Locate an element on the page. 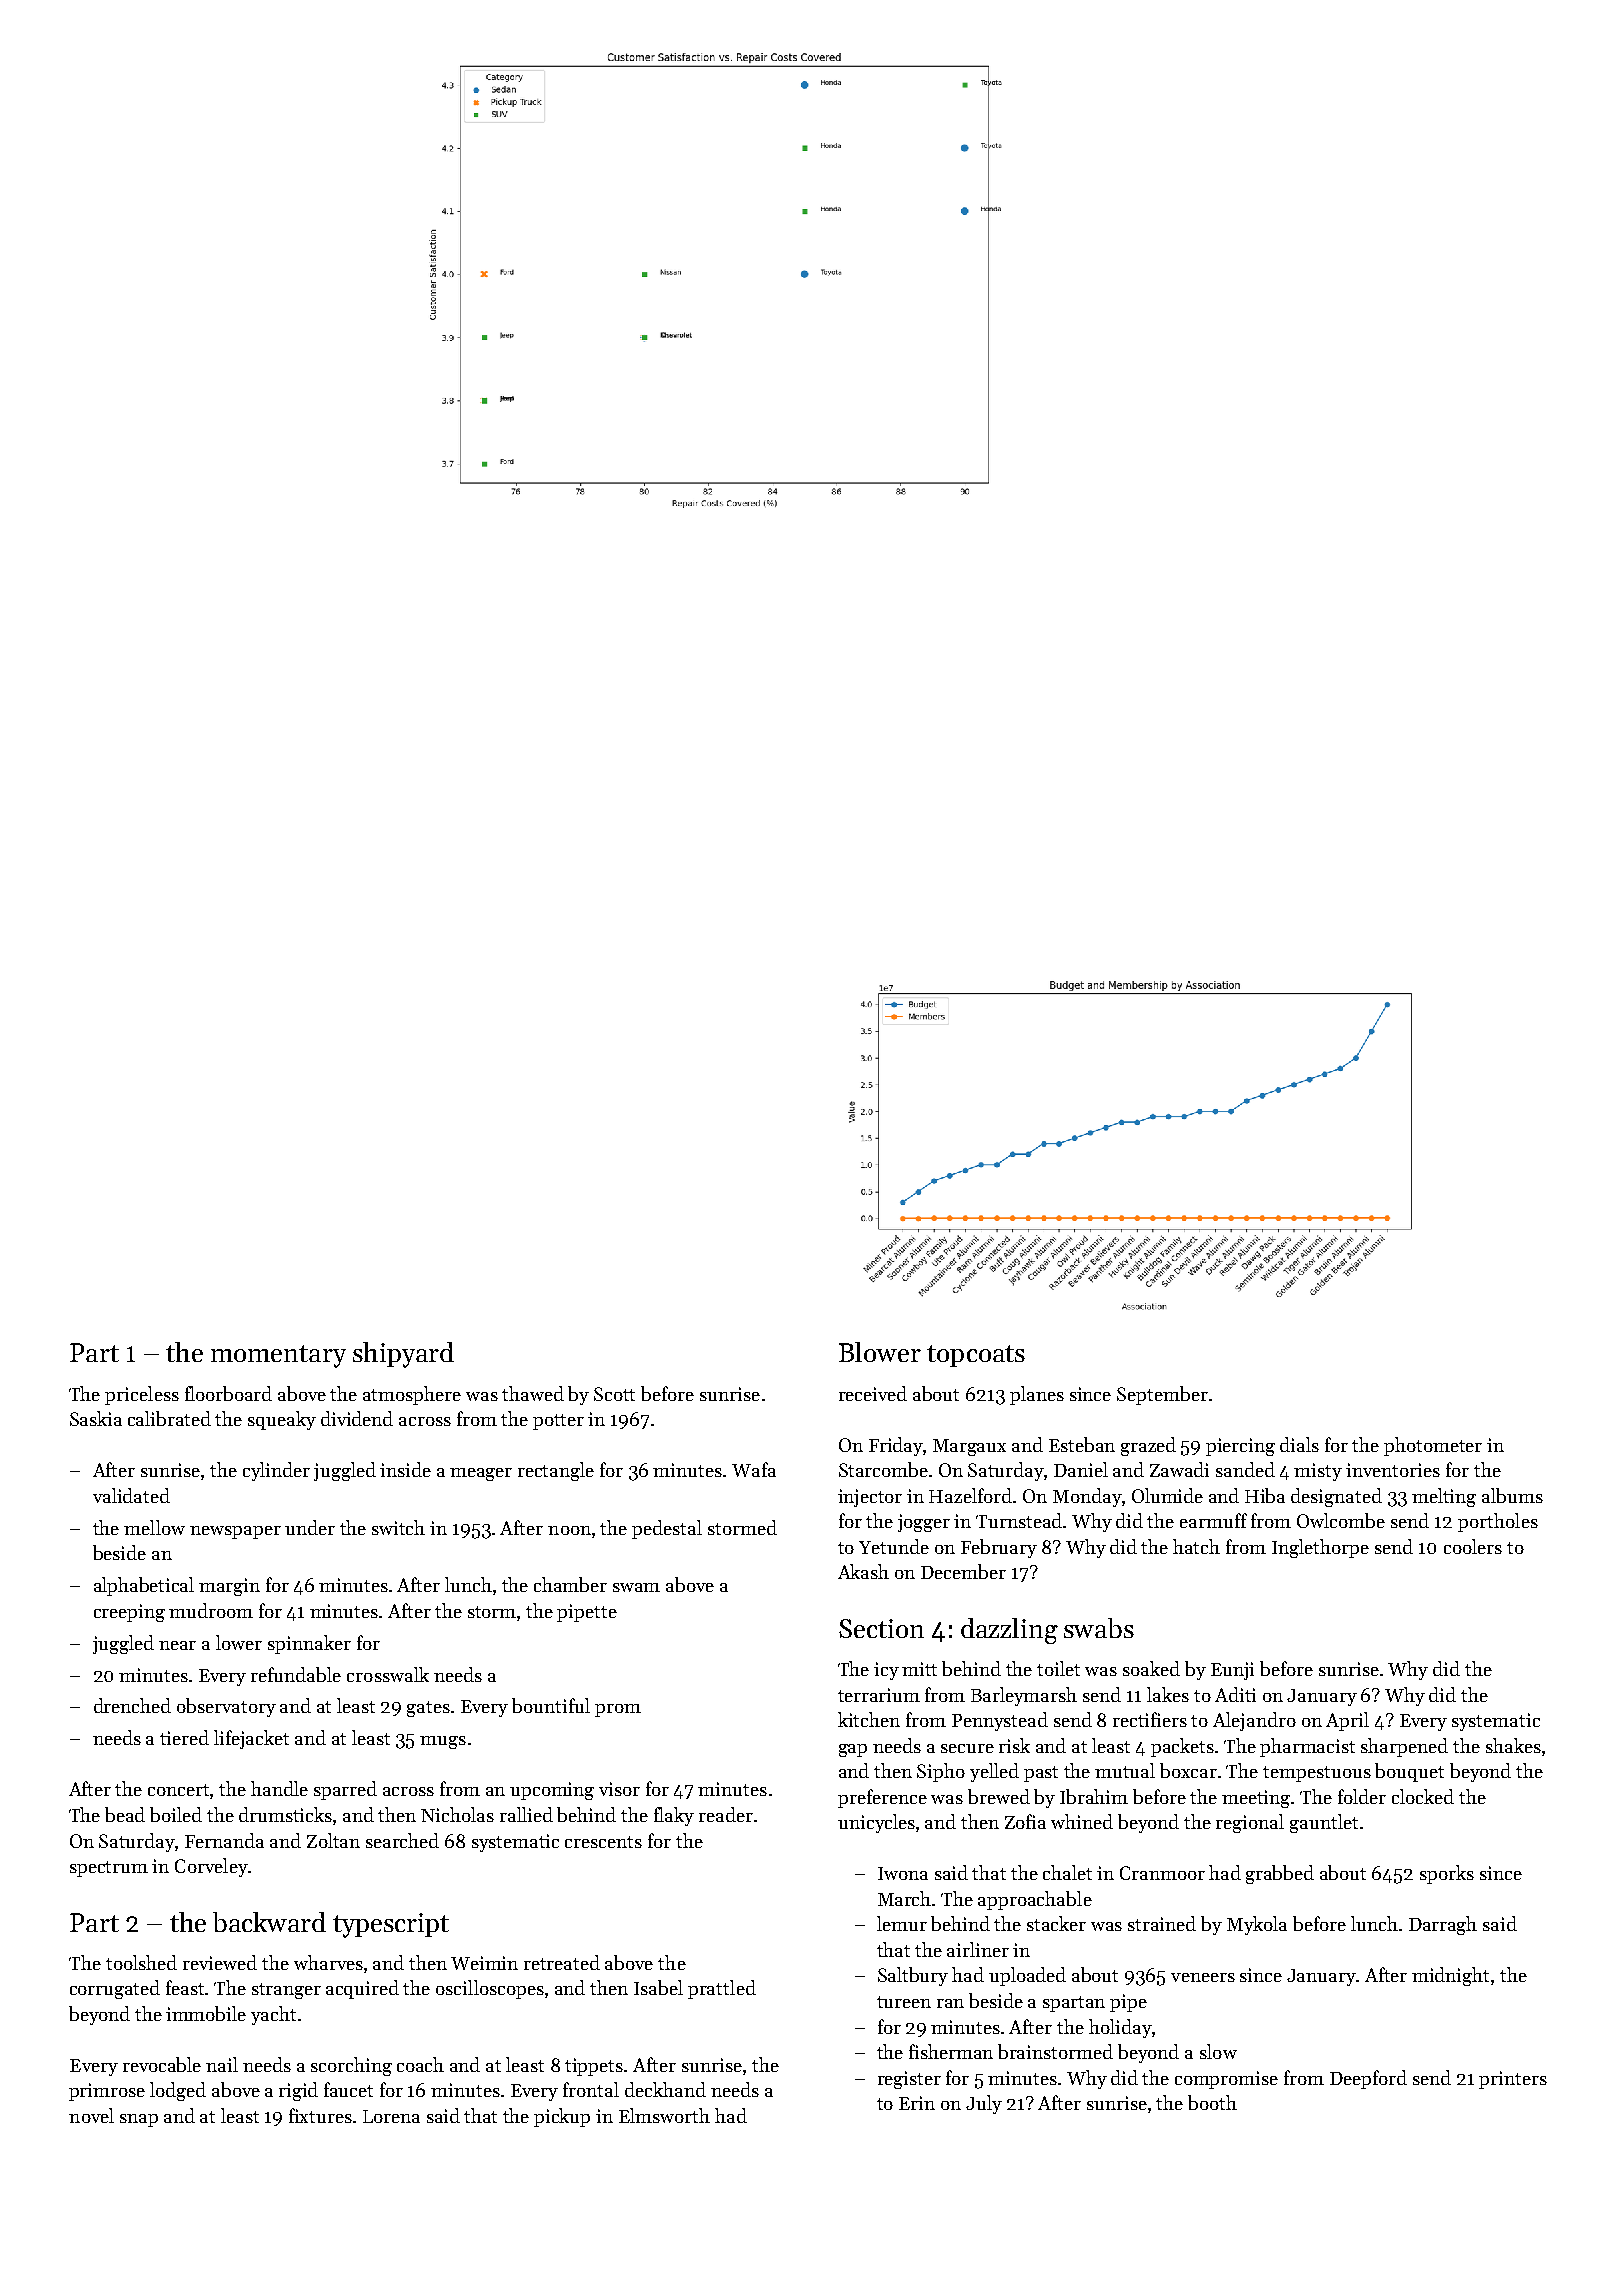 The height and width of the page is (2292, 1620). bountiful is located at coordinates (551, 1705).
